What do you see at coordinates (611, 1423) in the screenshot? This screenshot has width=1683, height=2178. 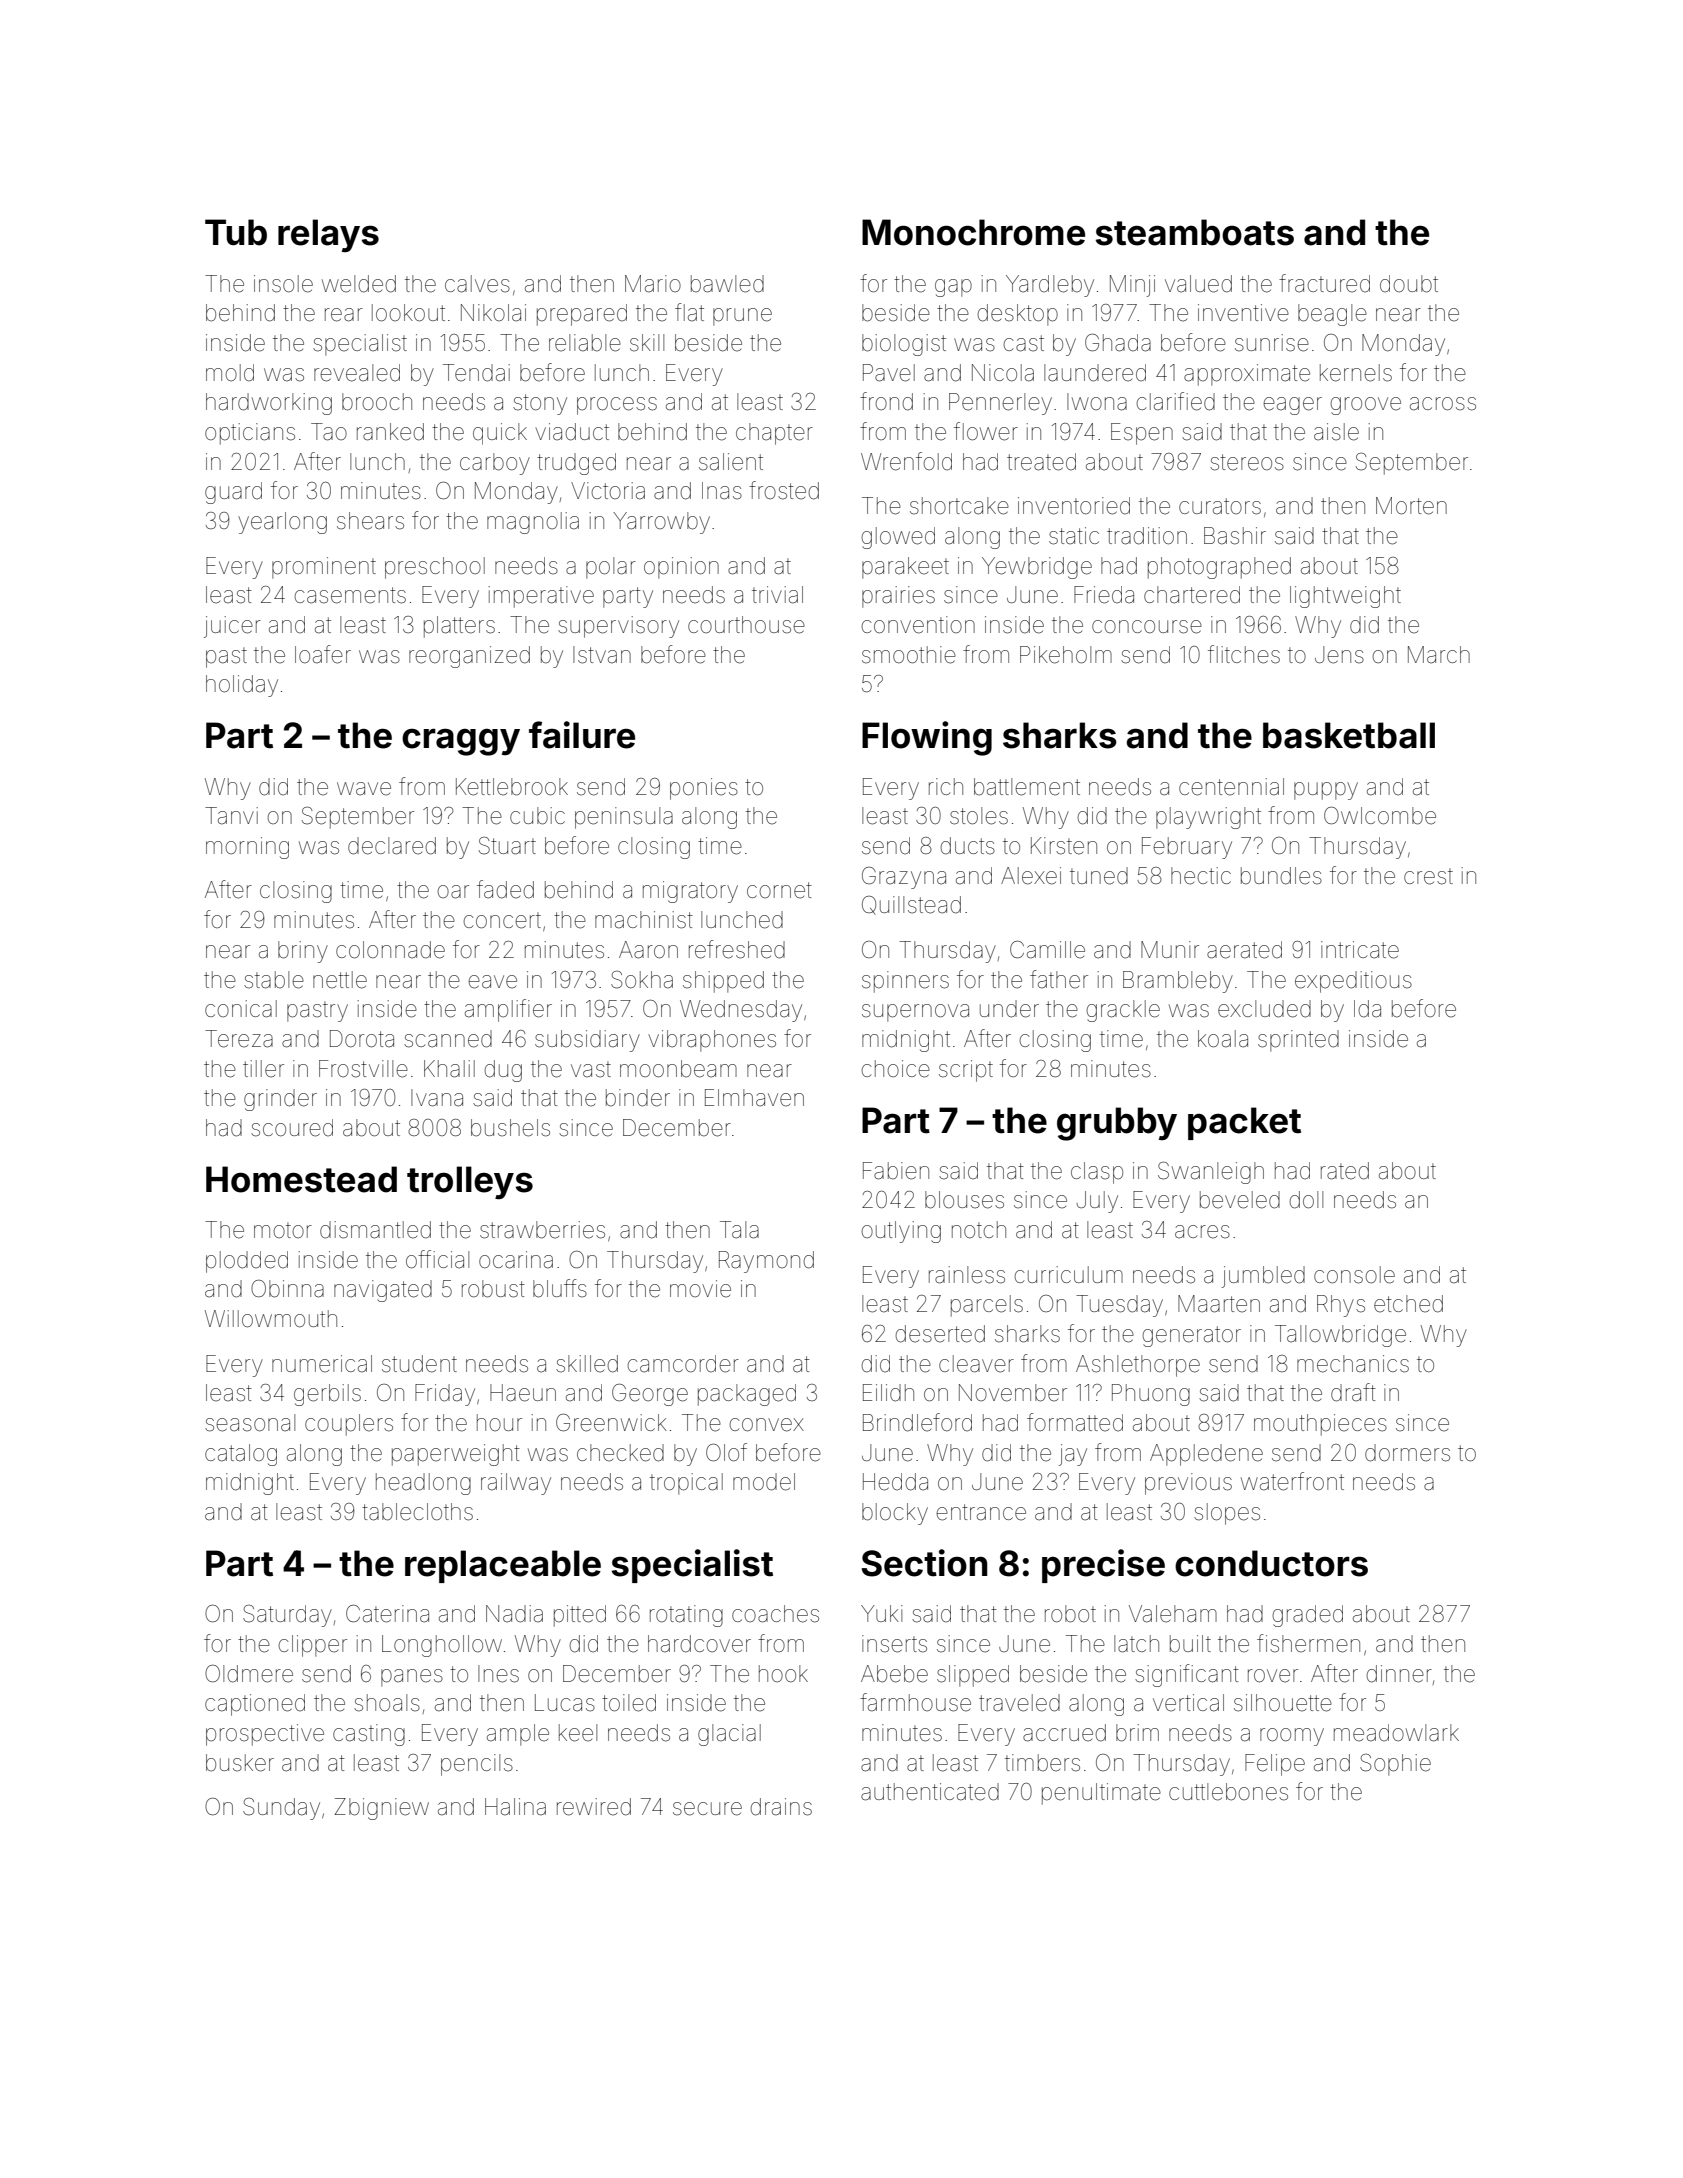 I see `Greenwick` at bounding box center [611, 1423].
